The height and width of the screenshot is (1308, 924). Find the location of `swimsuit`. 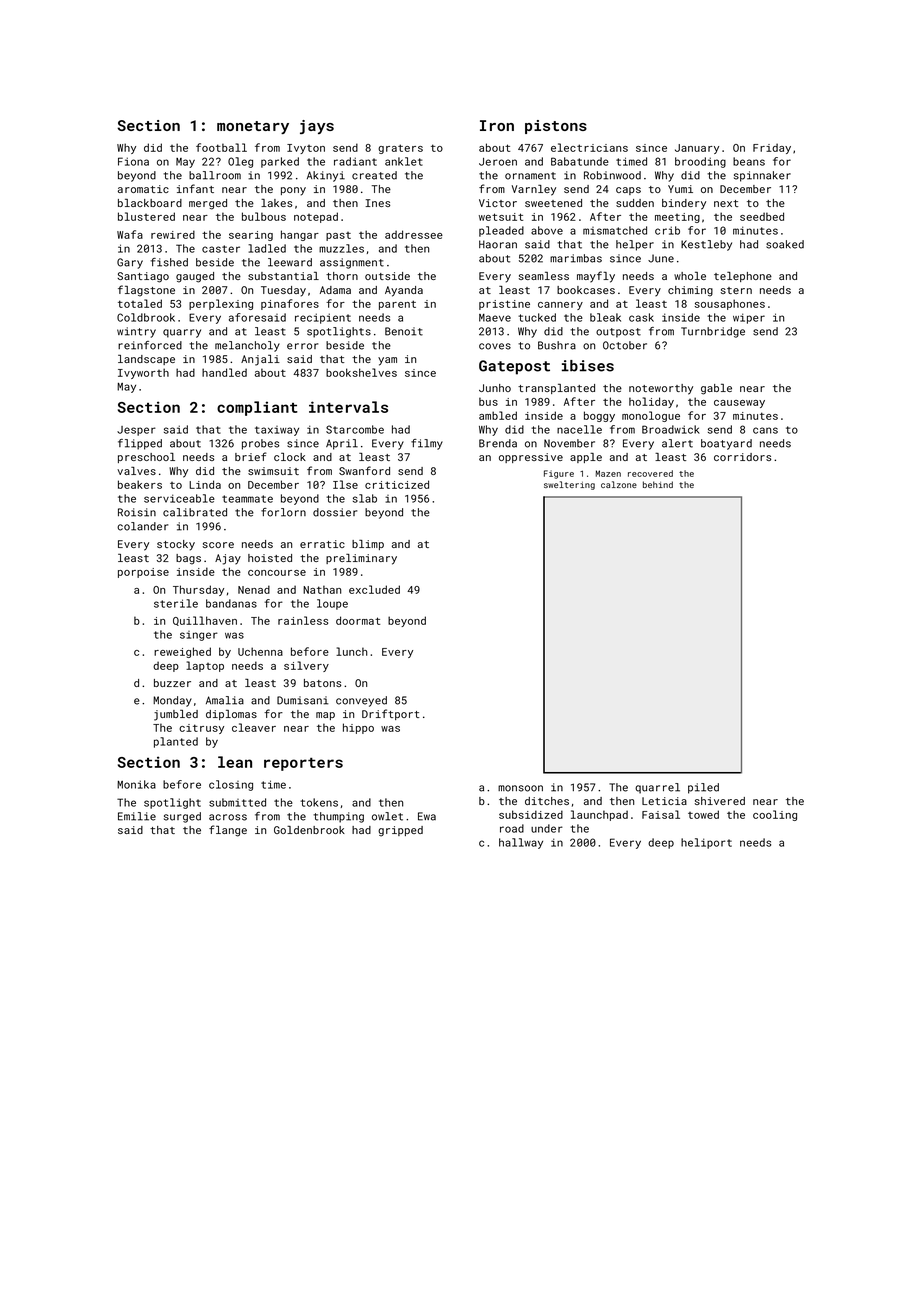

swimsuit is located at coordinates (273, 471).
